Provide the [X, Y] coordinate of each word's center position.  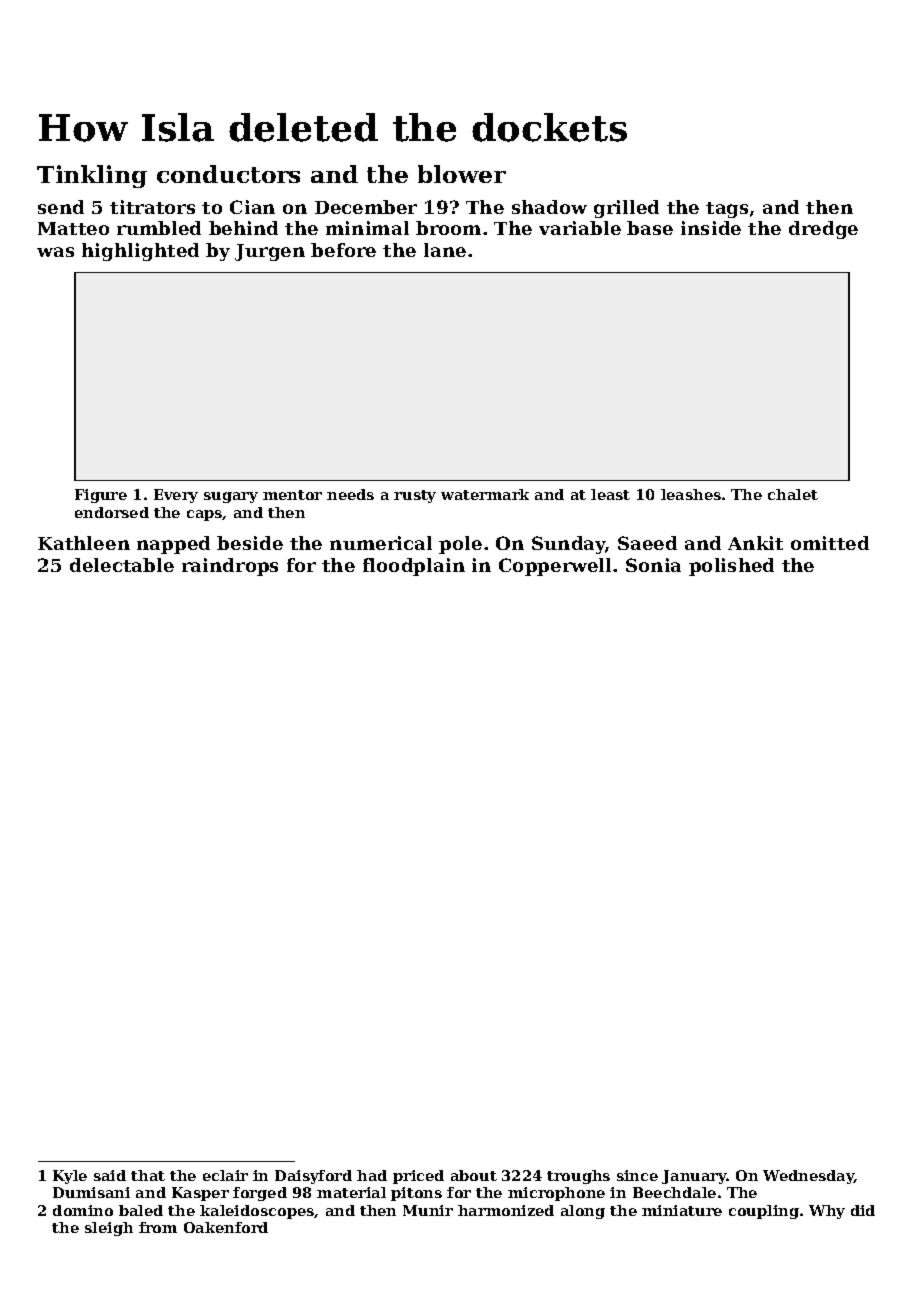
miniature [682, 1210]
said [110, 1175]
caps [205, 515]
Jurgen [270, 252]
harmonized [506, 1210]
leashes [691, 494]
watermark [485, 494]
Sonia [653, 565]
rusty [415, 496]
